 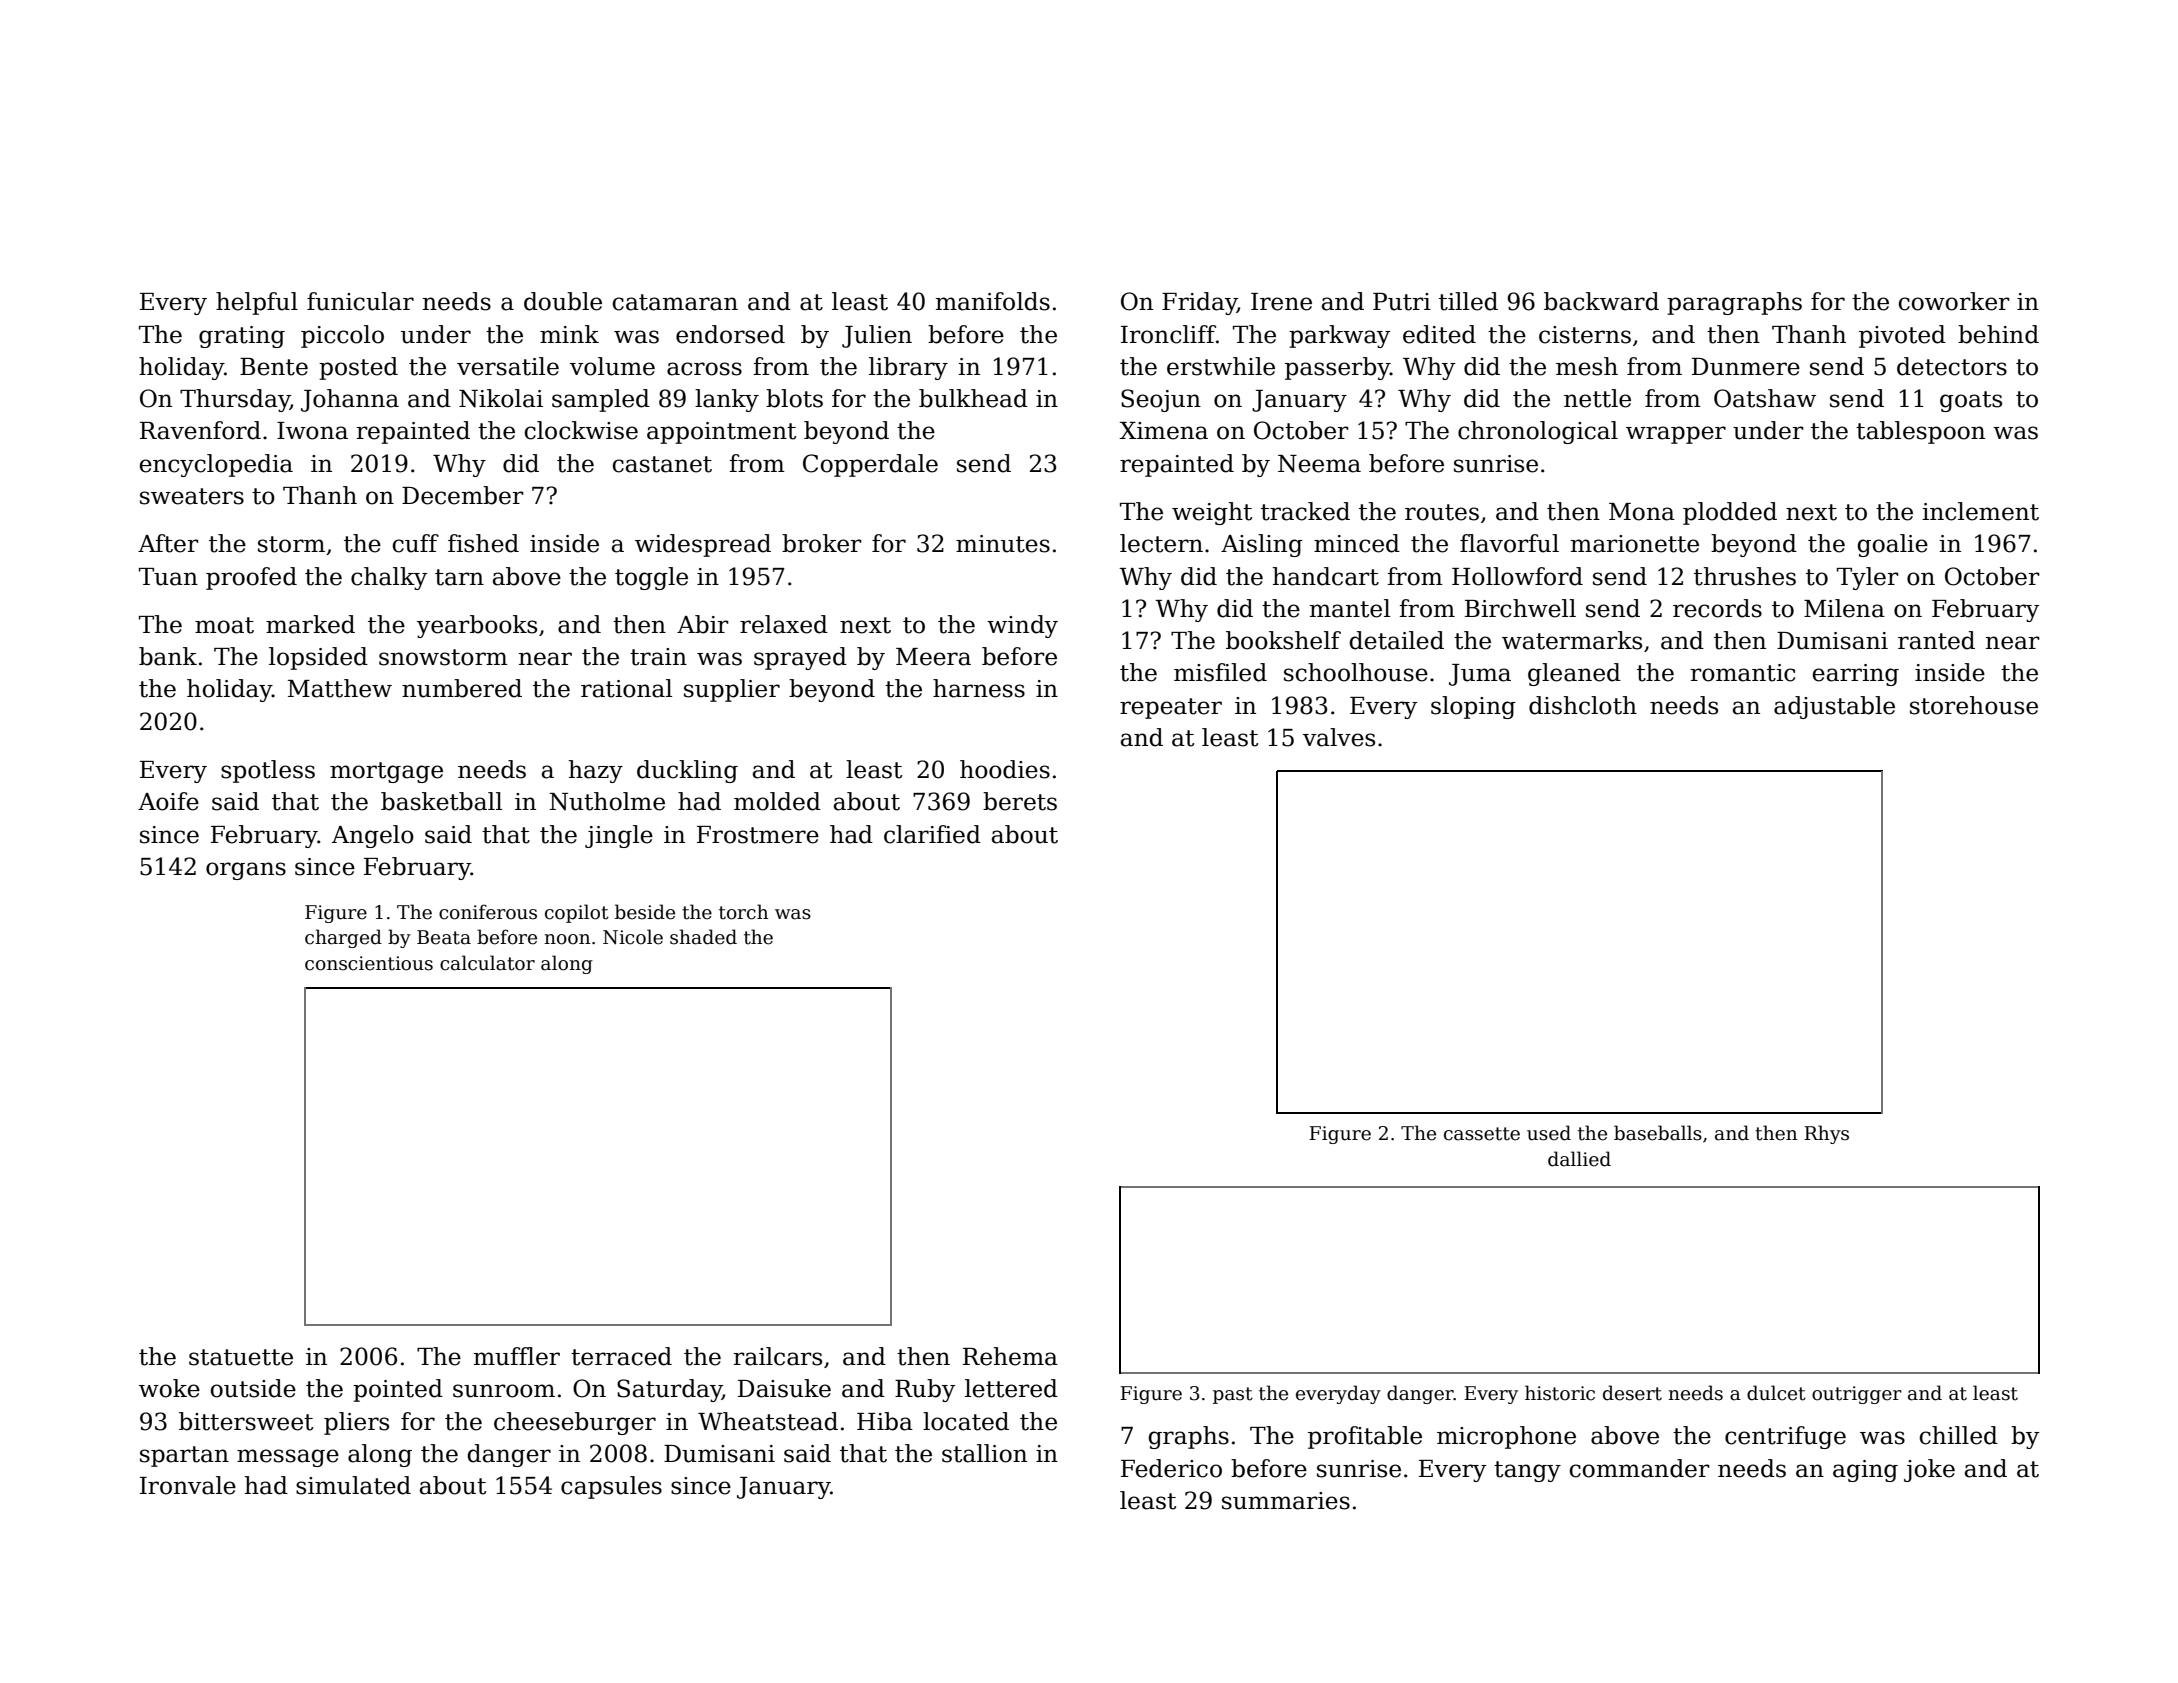 What do you see at coordinates (621, 1356) in the screenshot?
I see `terraced` at bounding box center [621, 1356].
